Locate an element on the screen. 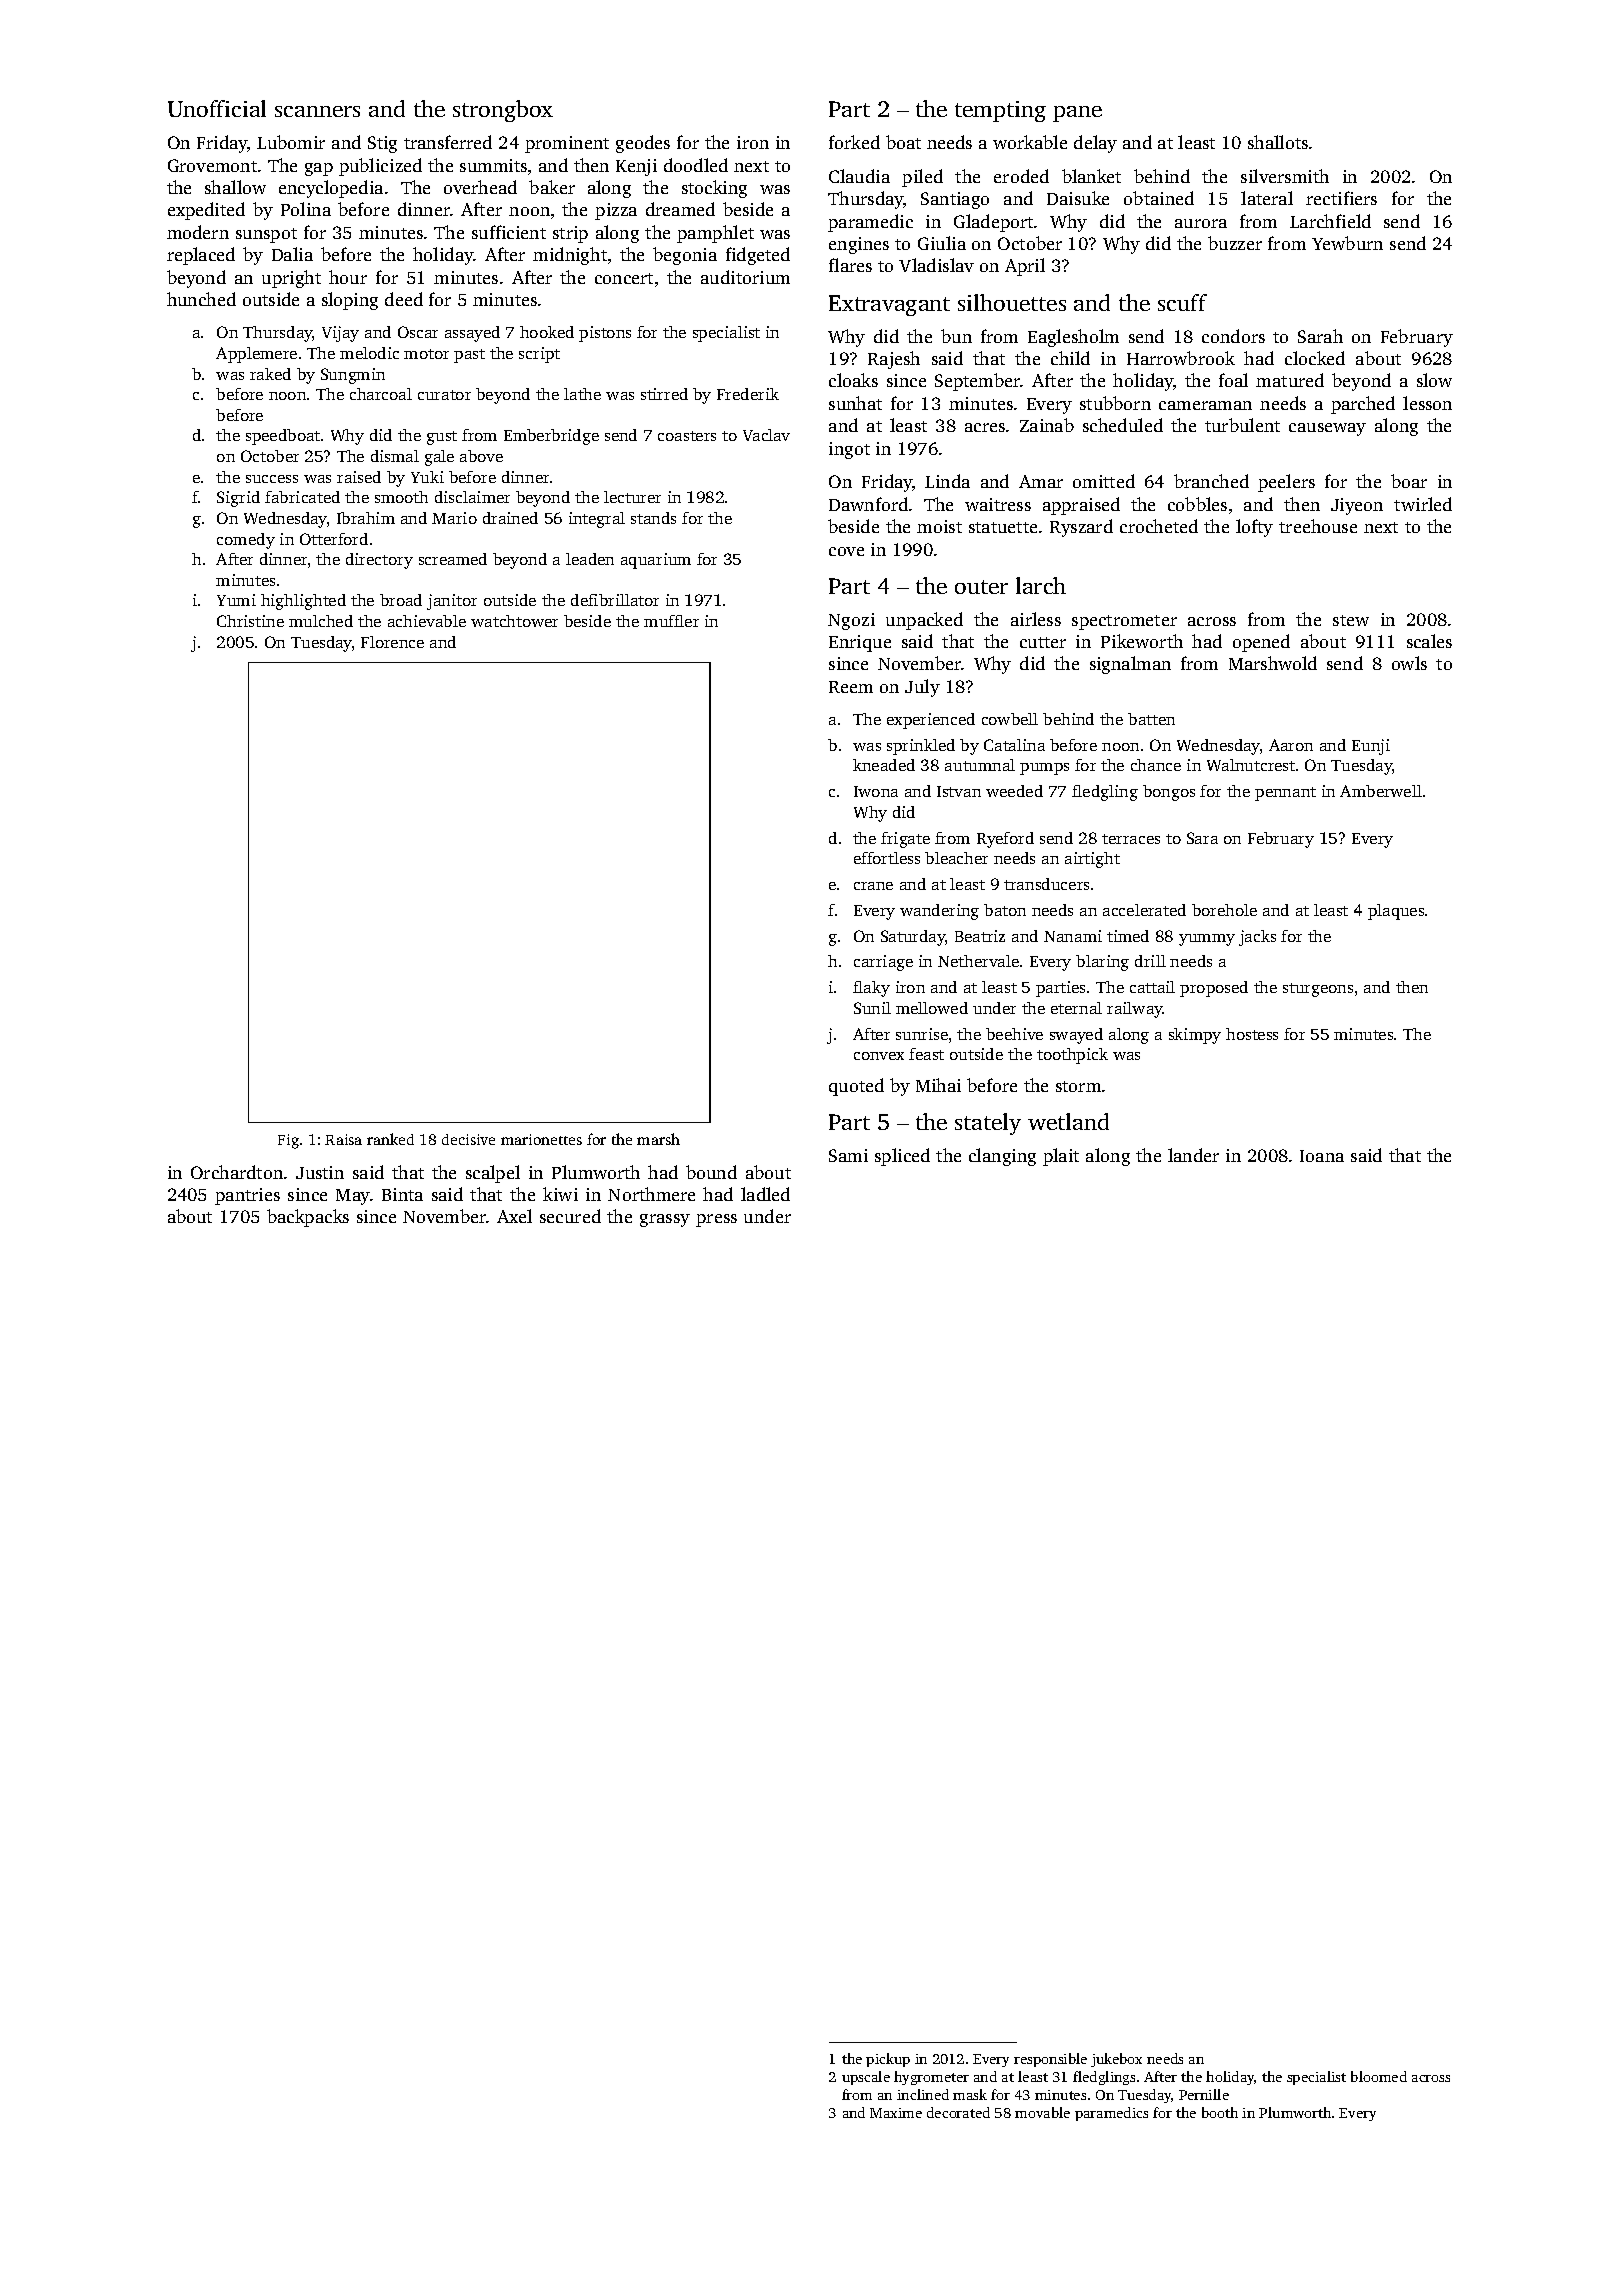 The height and width of the screenshot is (2292, 1620). stew is located at coordinates (1351, 620).
